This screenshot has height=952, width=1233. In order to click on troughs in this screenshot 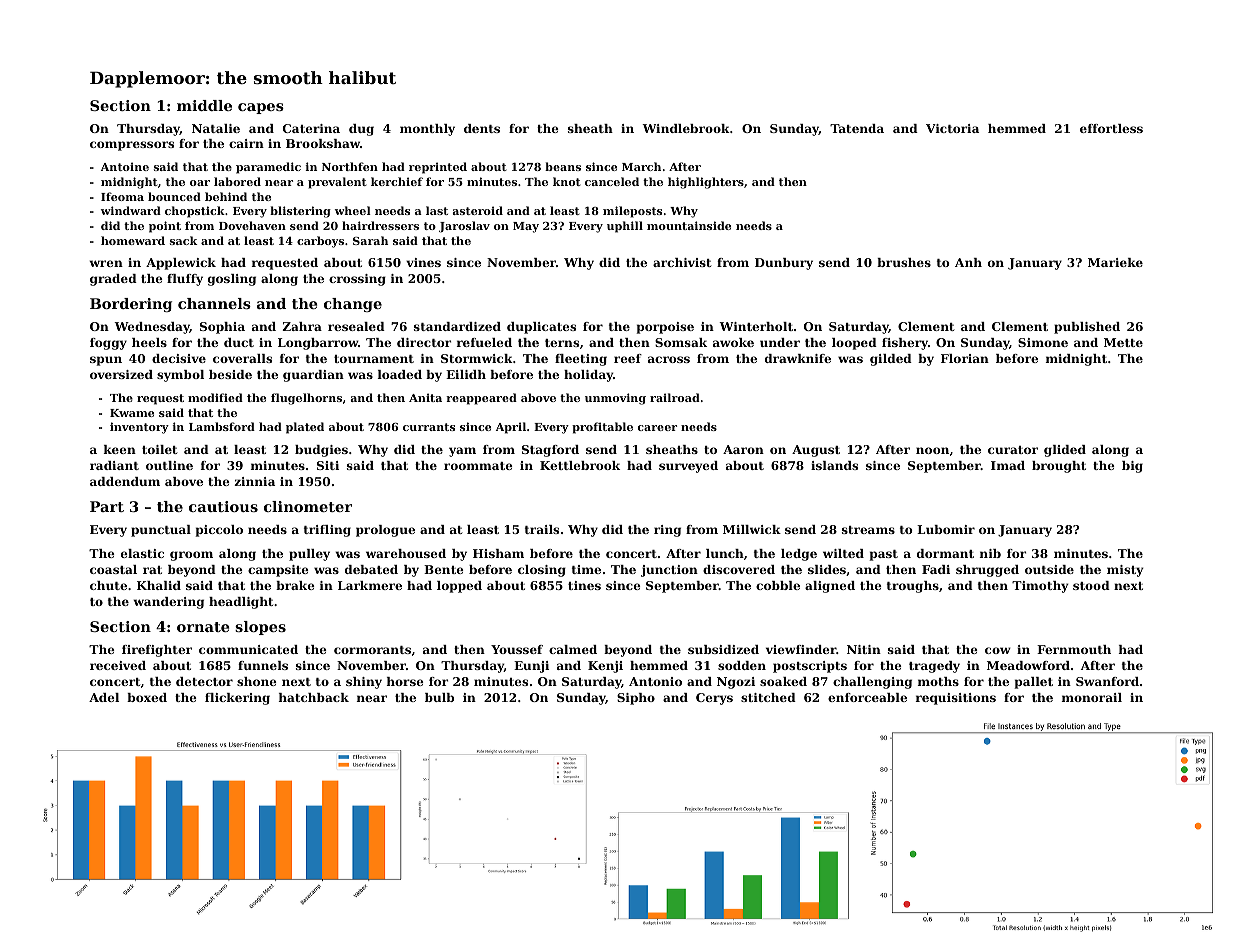, I will do `click(913, 587)`.
